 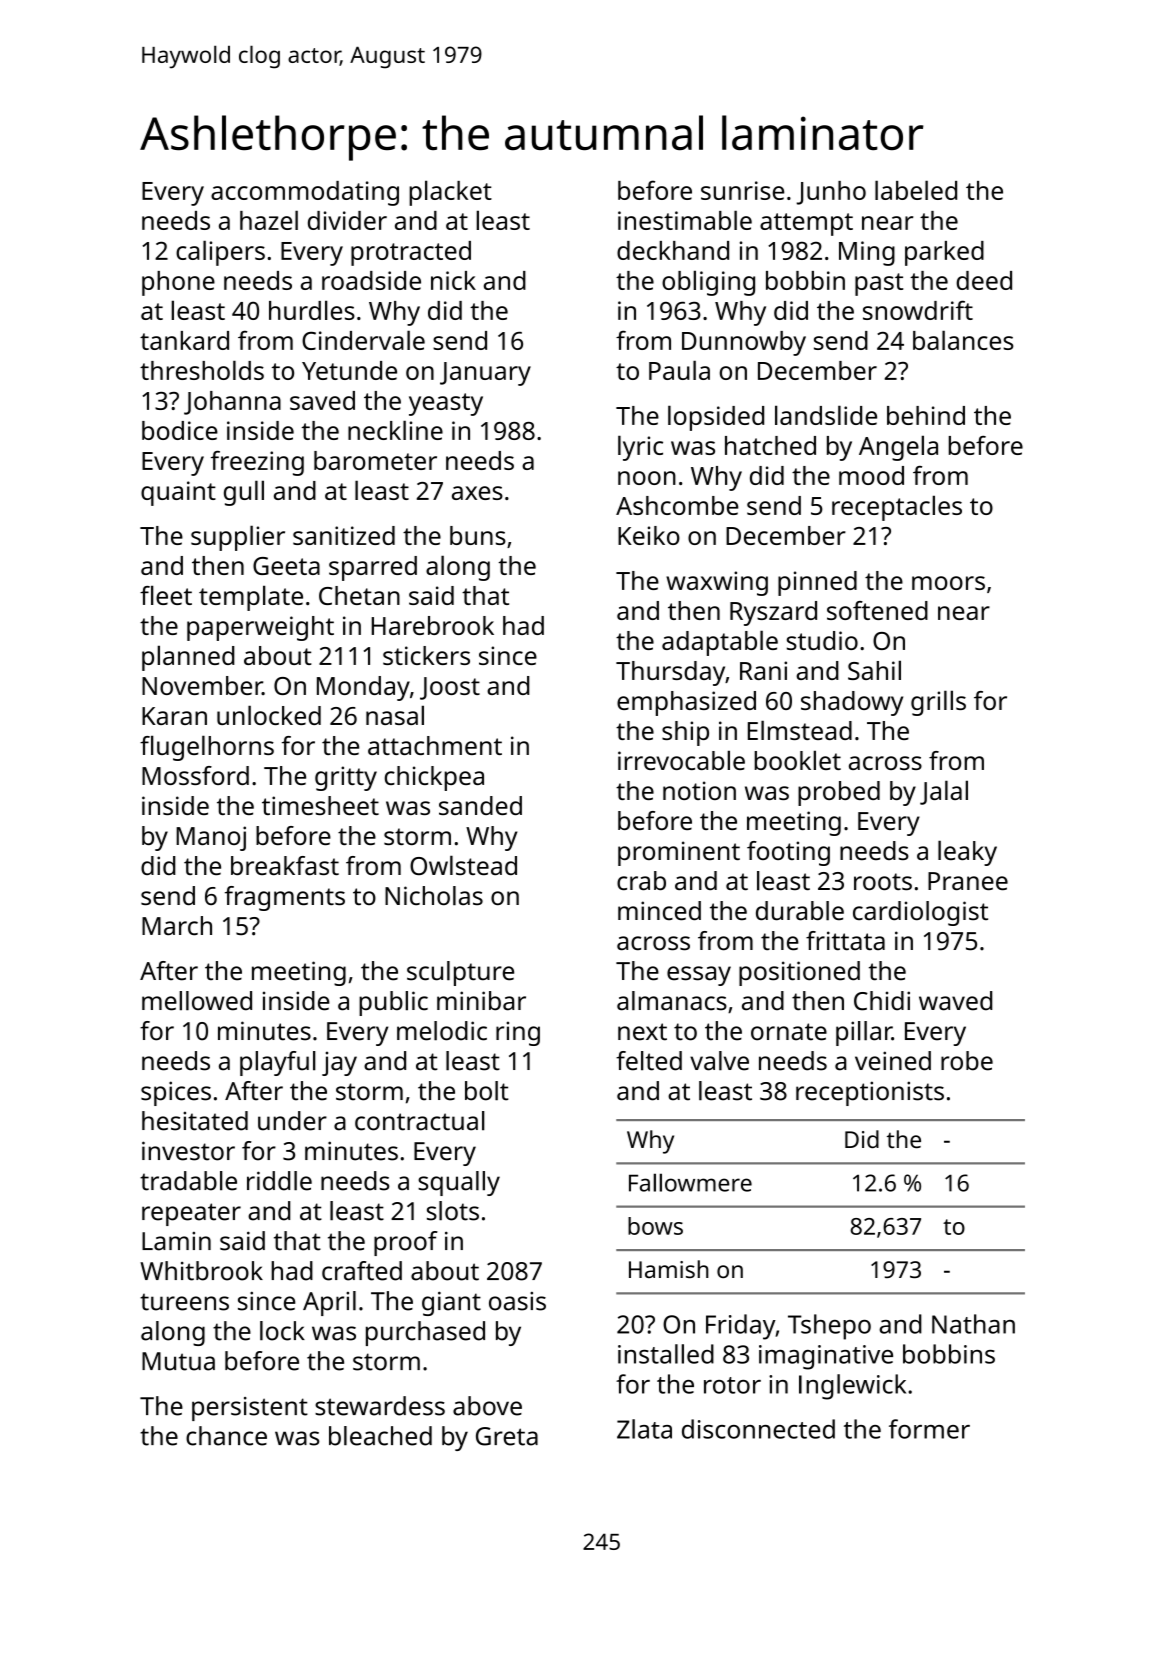 What do you see at coordinates (305, 193) in the document?
I see `accommodating` at bounding box center [305, 193].
